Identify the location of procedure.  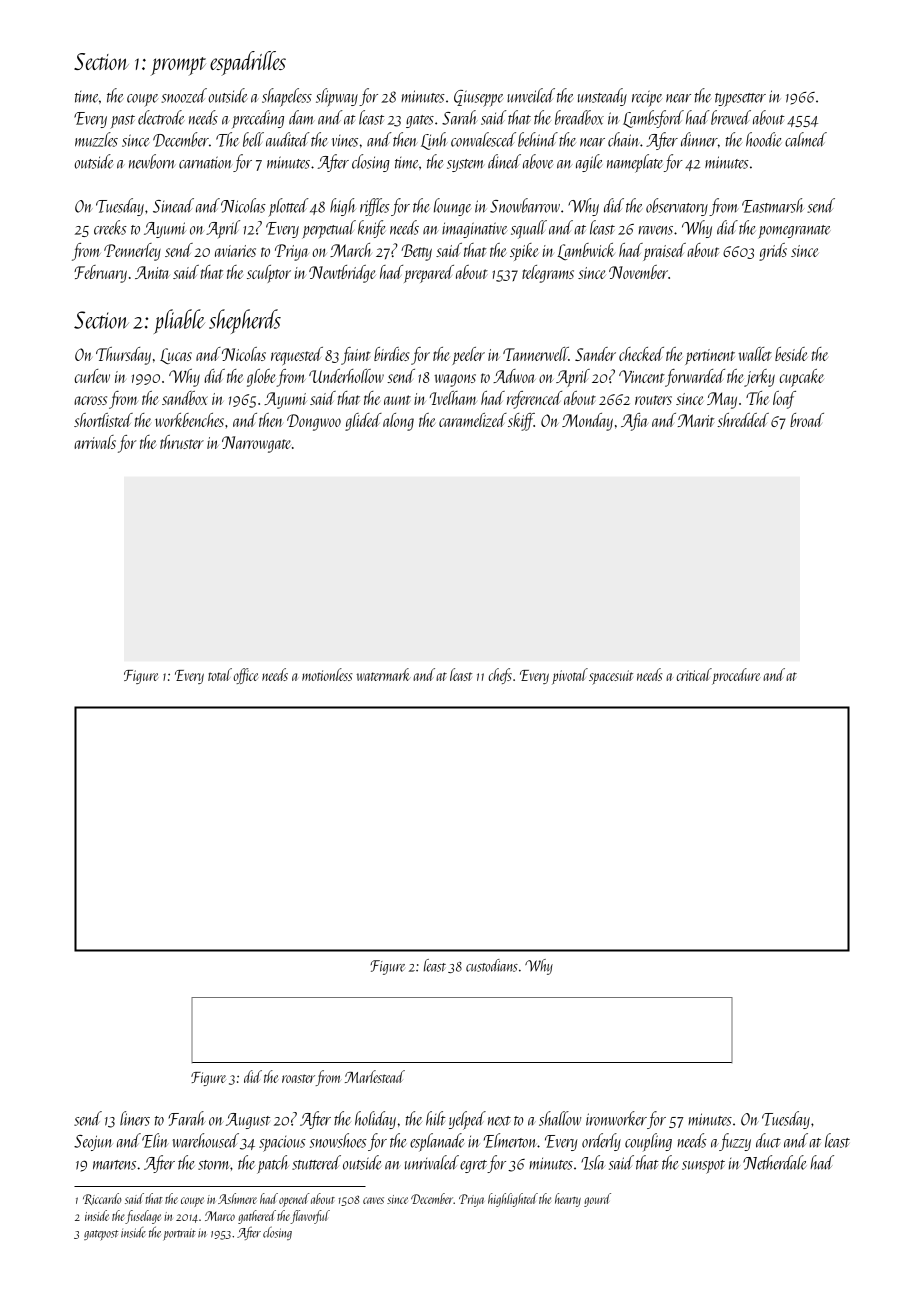
(736, 676).
